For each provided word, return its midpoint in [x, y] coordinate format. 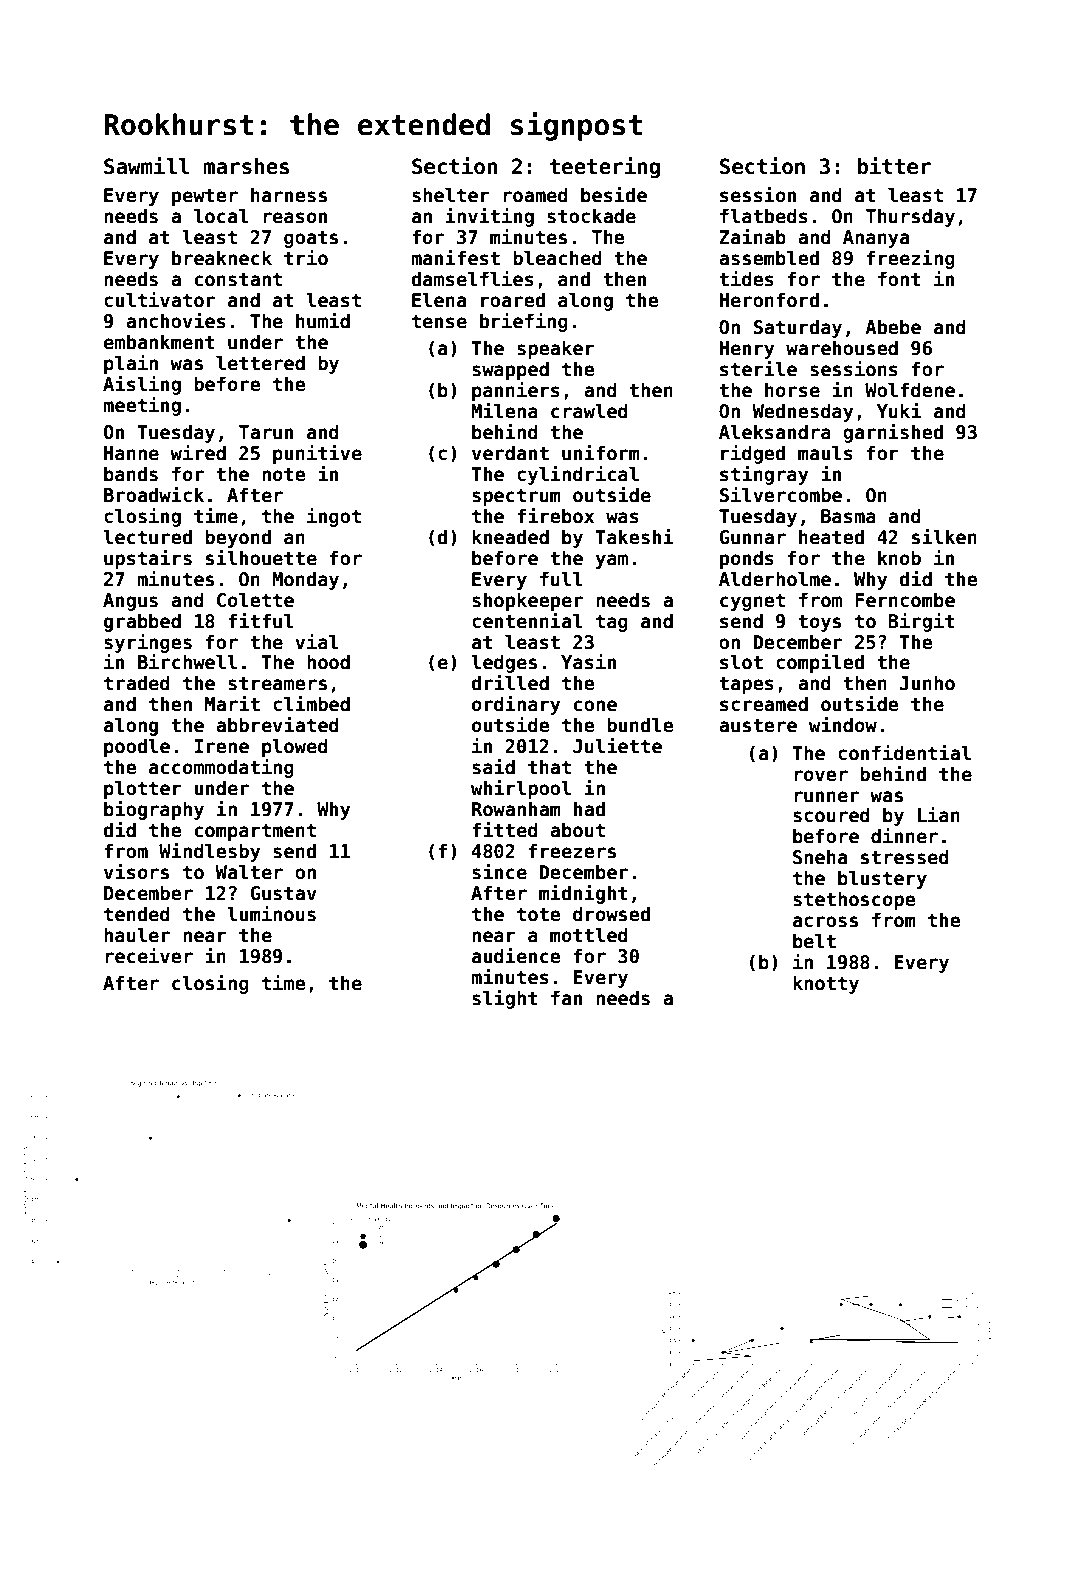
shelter [451, 195]
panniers [516, 391]
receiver [149, 956]
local [221, 216]
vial [317, 642]
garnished [893, 433]
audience [516, 956]
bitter [894, 166]
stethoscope [854, 900]
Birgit [921, 622]
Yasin [588, 662]
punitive [317, 454]
